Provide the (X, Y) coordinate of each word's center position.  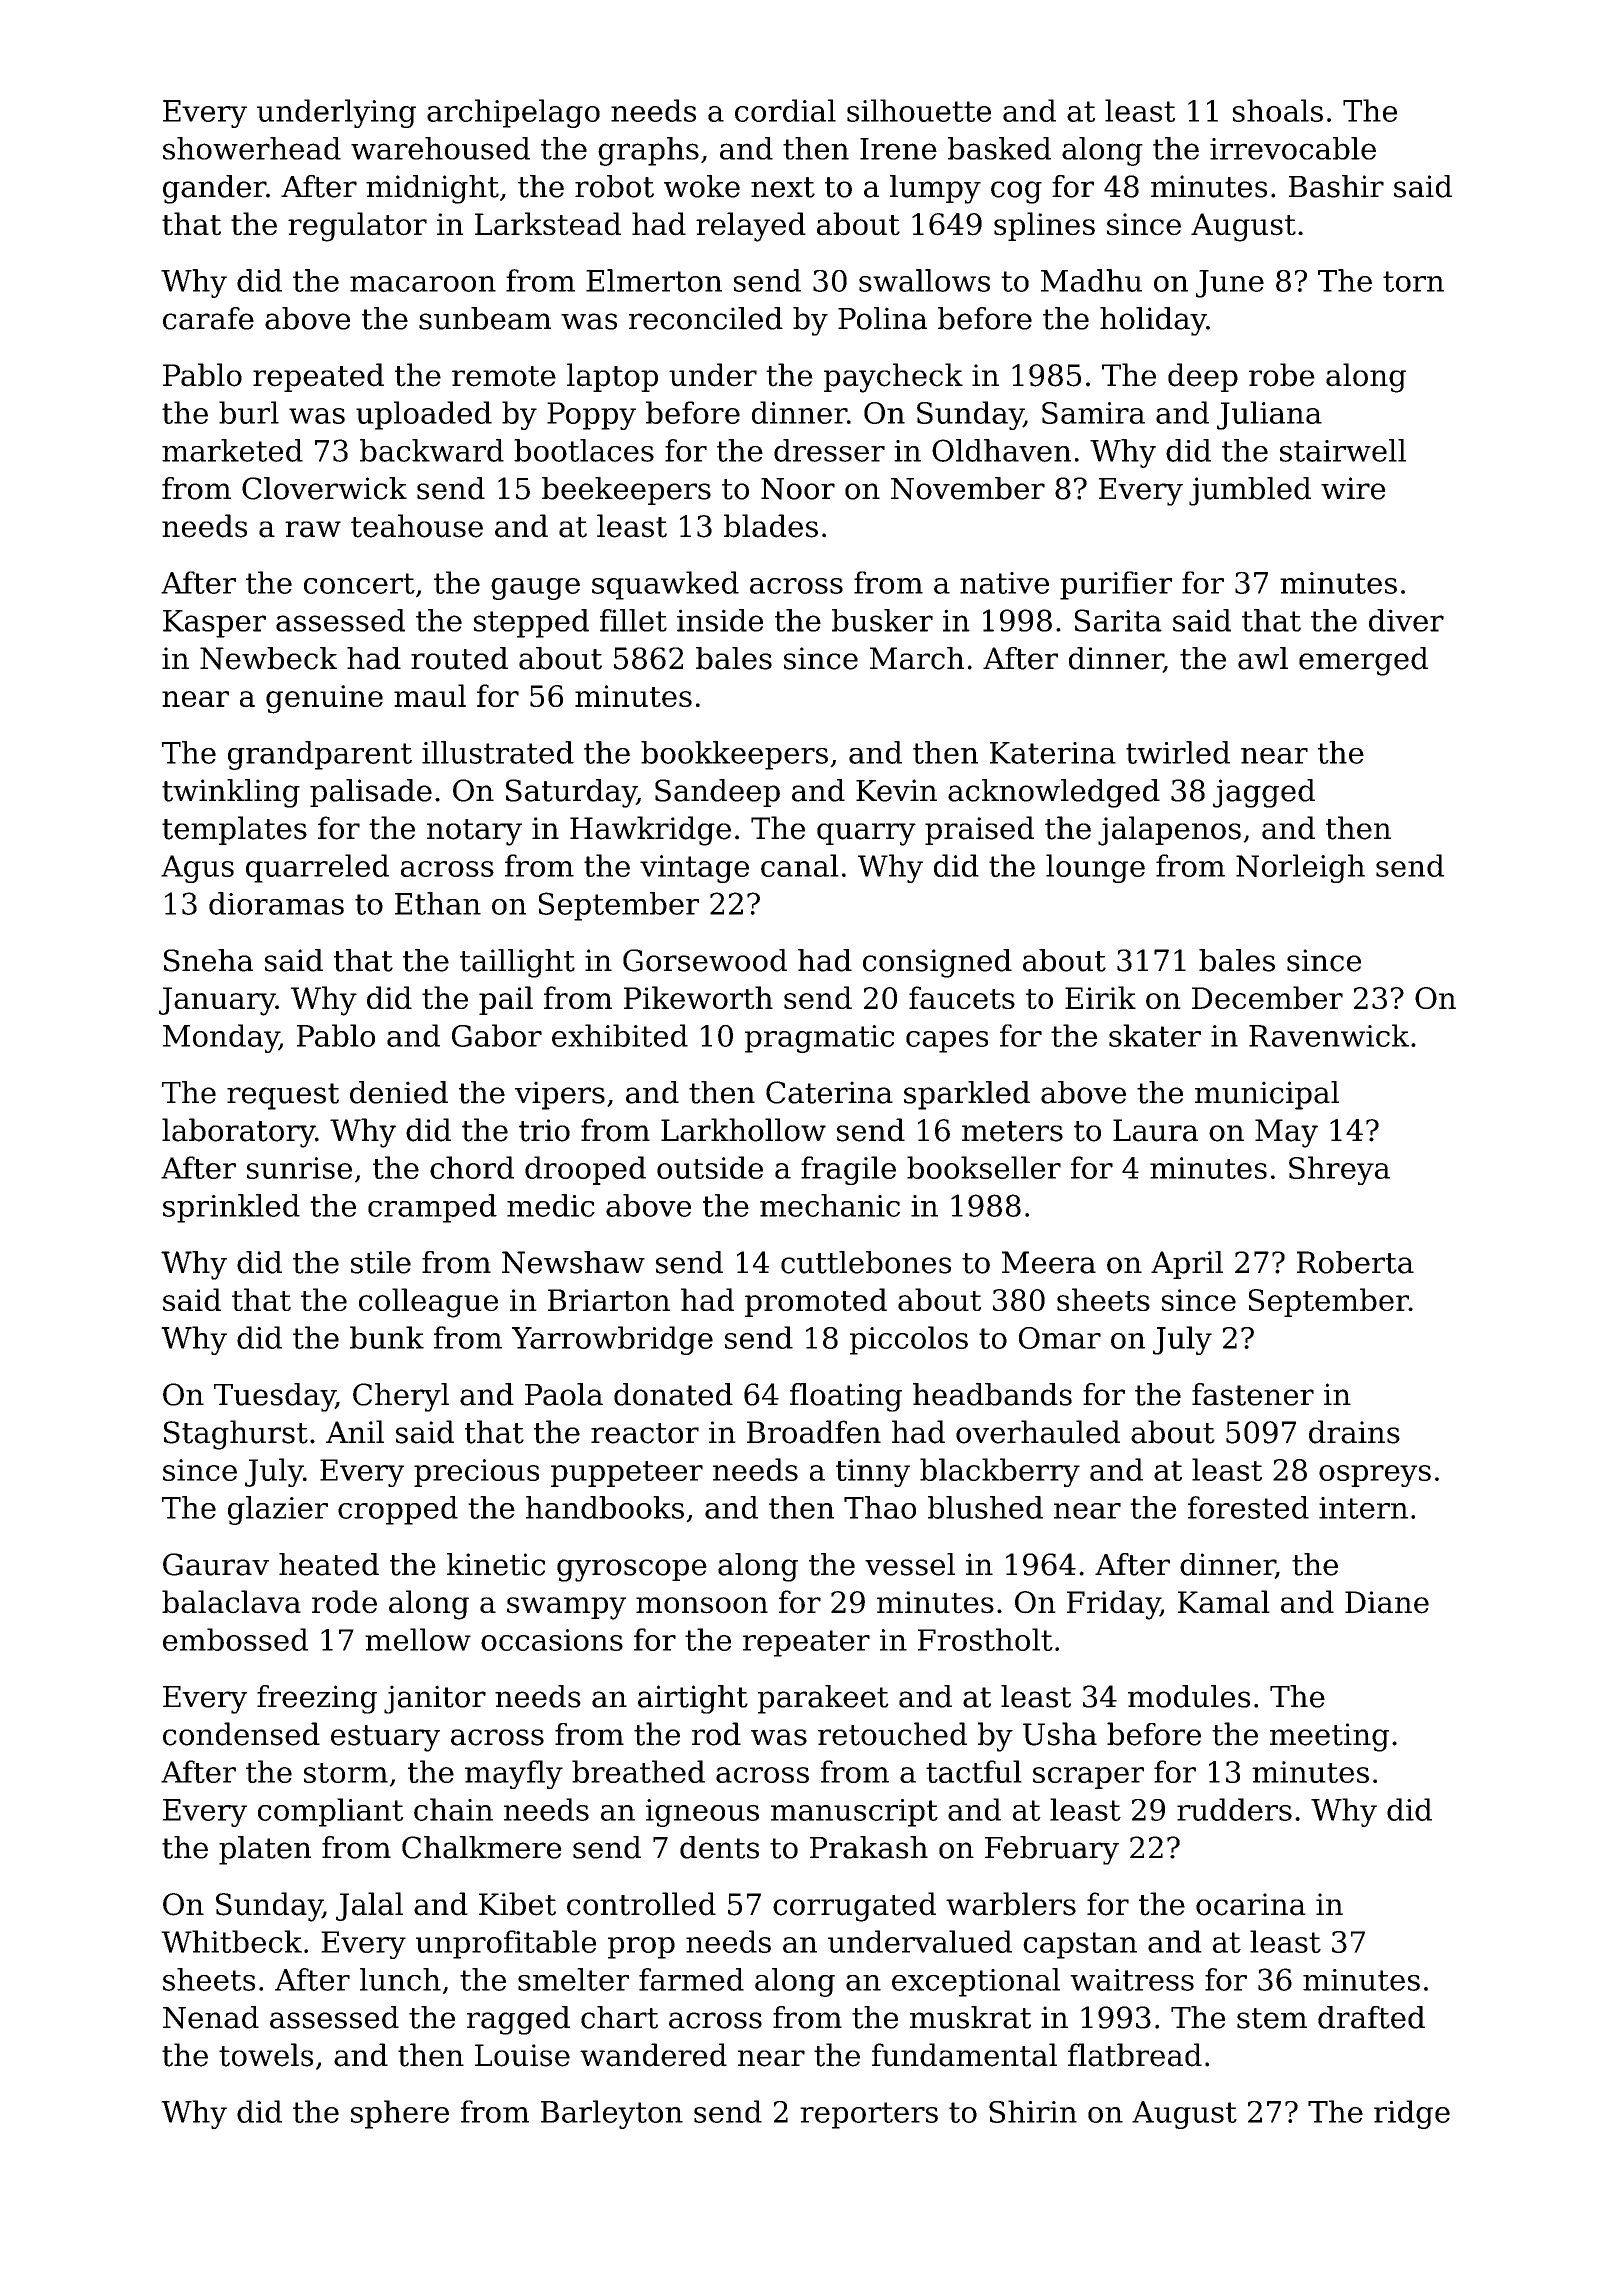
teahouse (417, 526)
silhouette (919, 110)
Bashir (1336, 186)
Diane (1387, 1602)
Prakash (869, 1847)
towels (266, 2055)
